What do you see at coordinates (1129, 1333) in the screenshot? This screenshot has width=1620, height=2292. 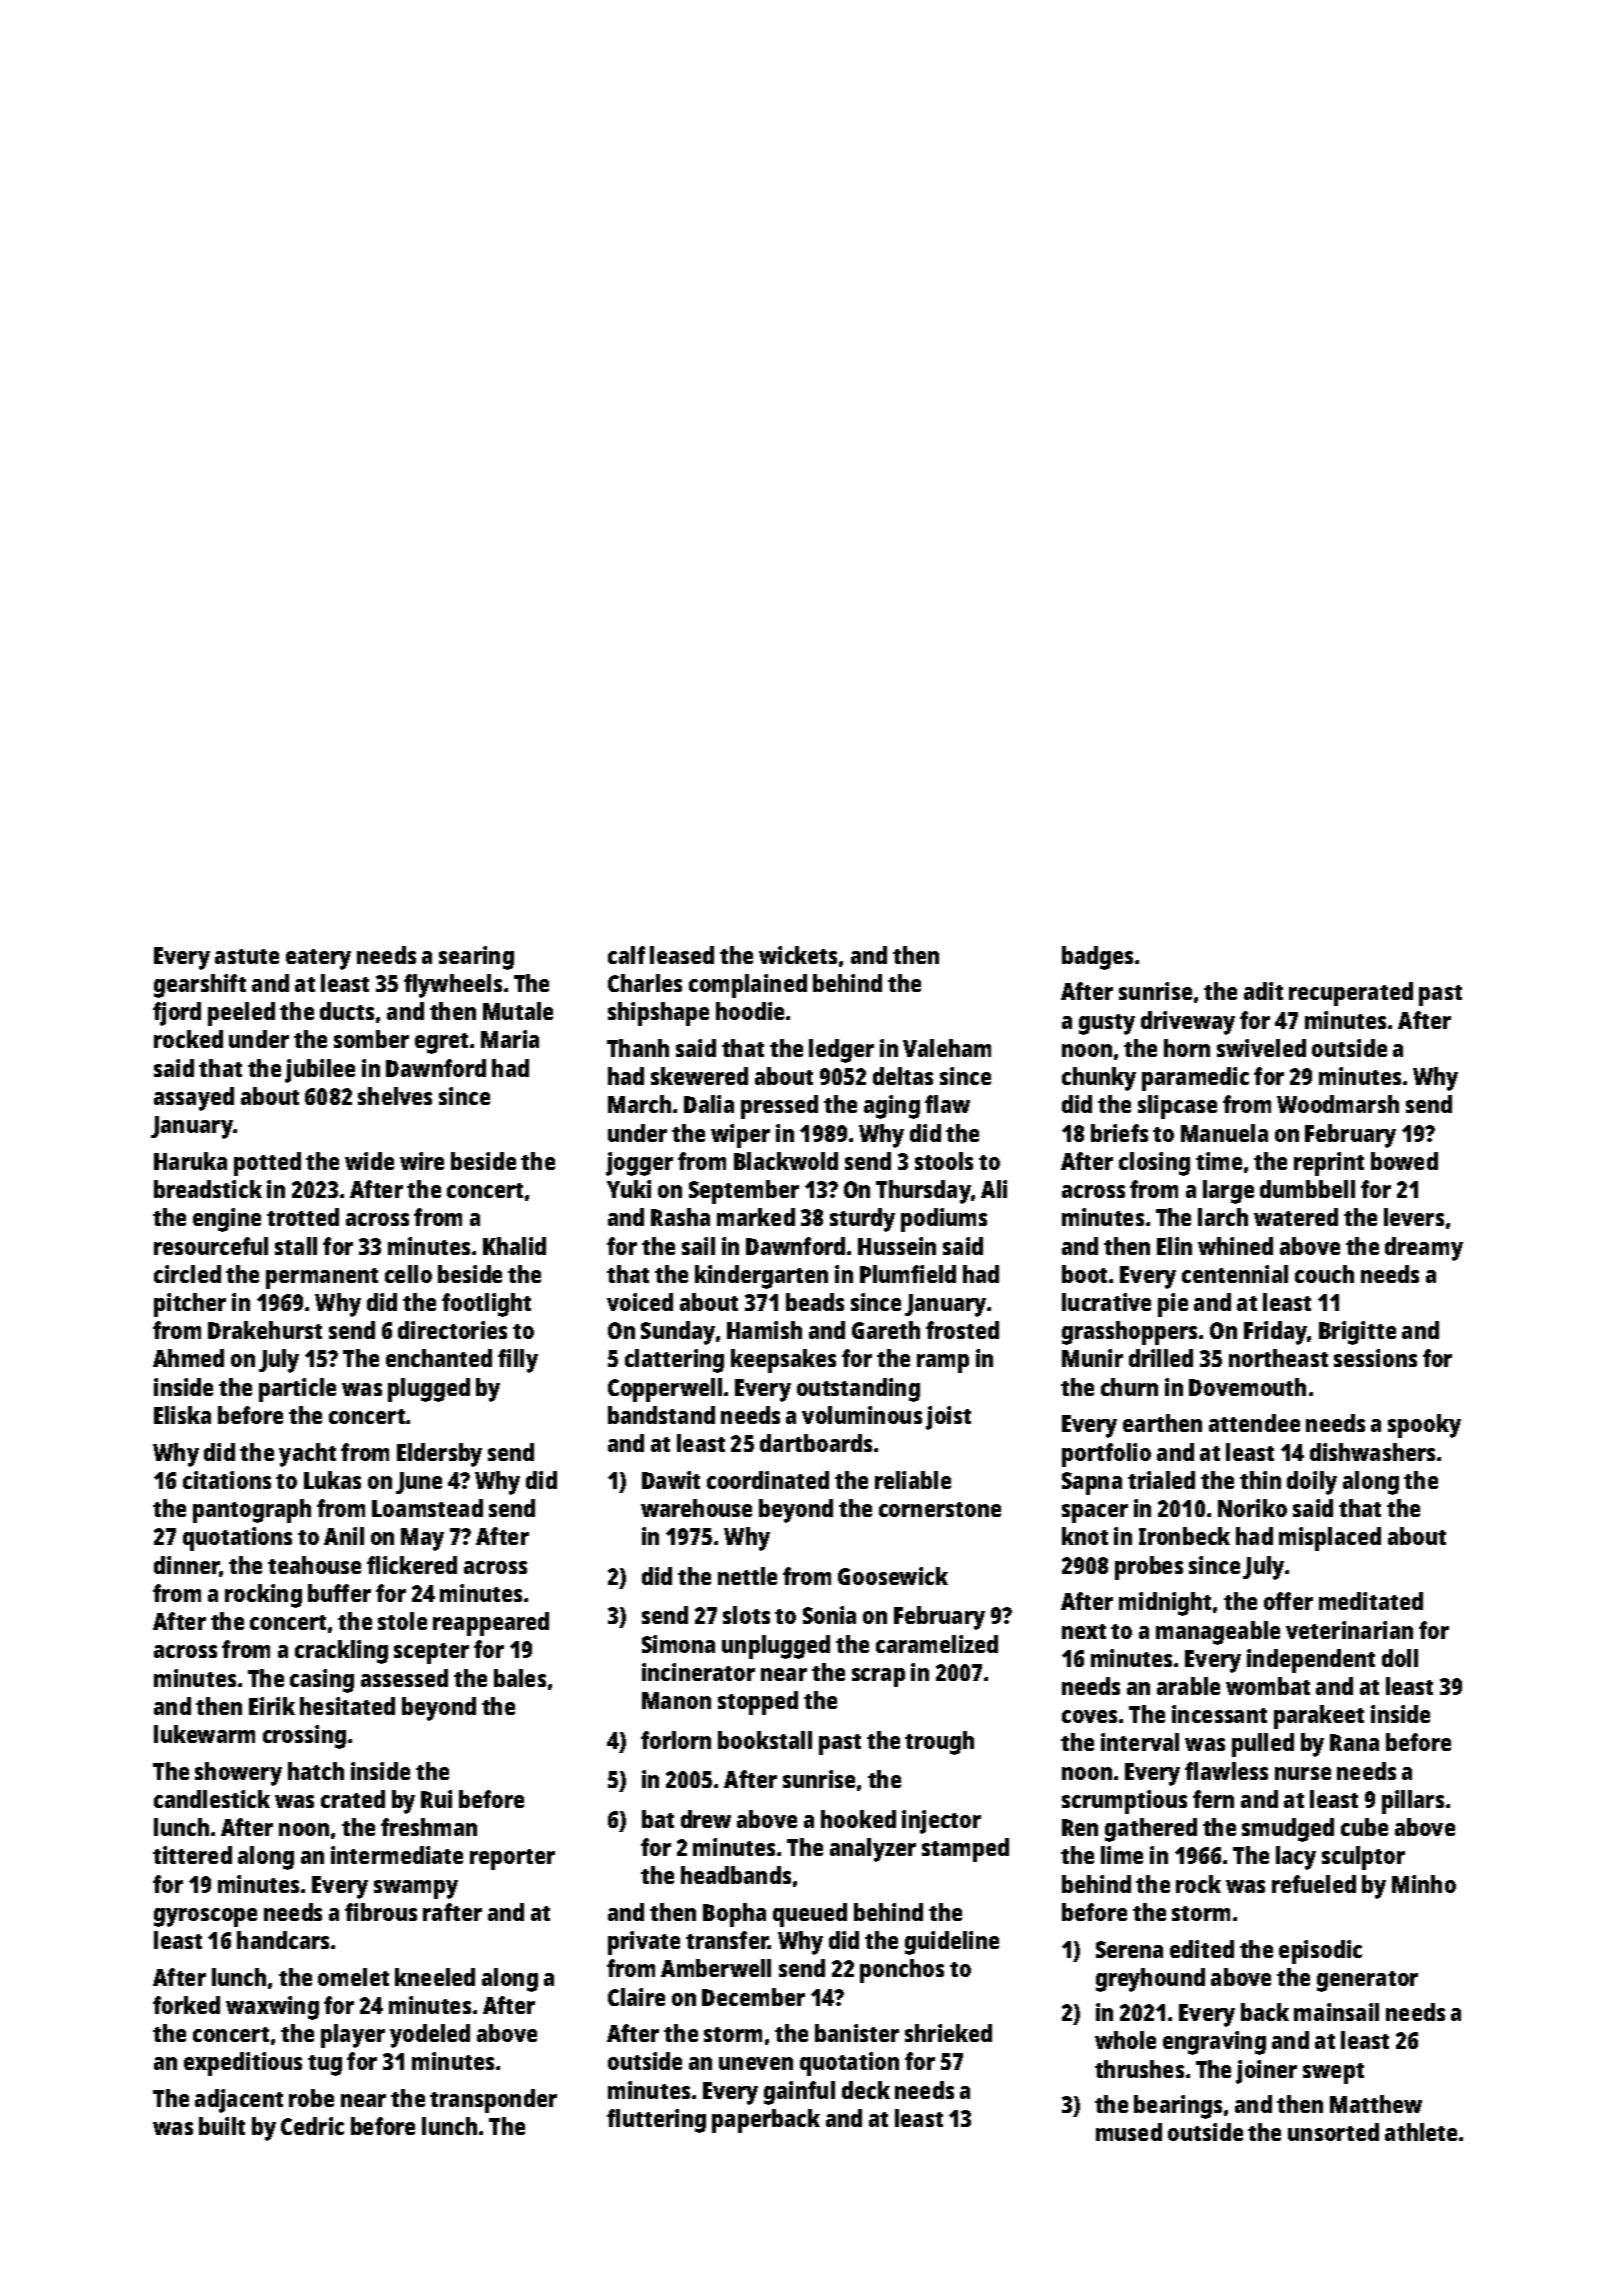 I see `grasshoppers` at bounding box center [1129, 1333].
